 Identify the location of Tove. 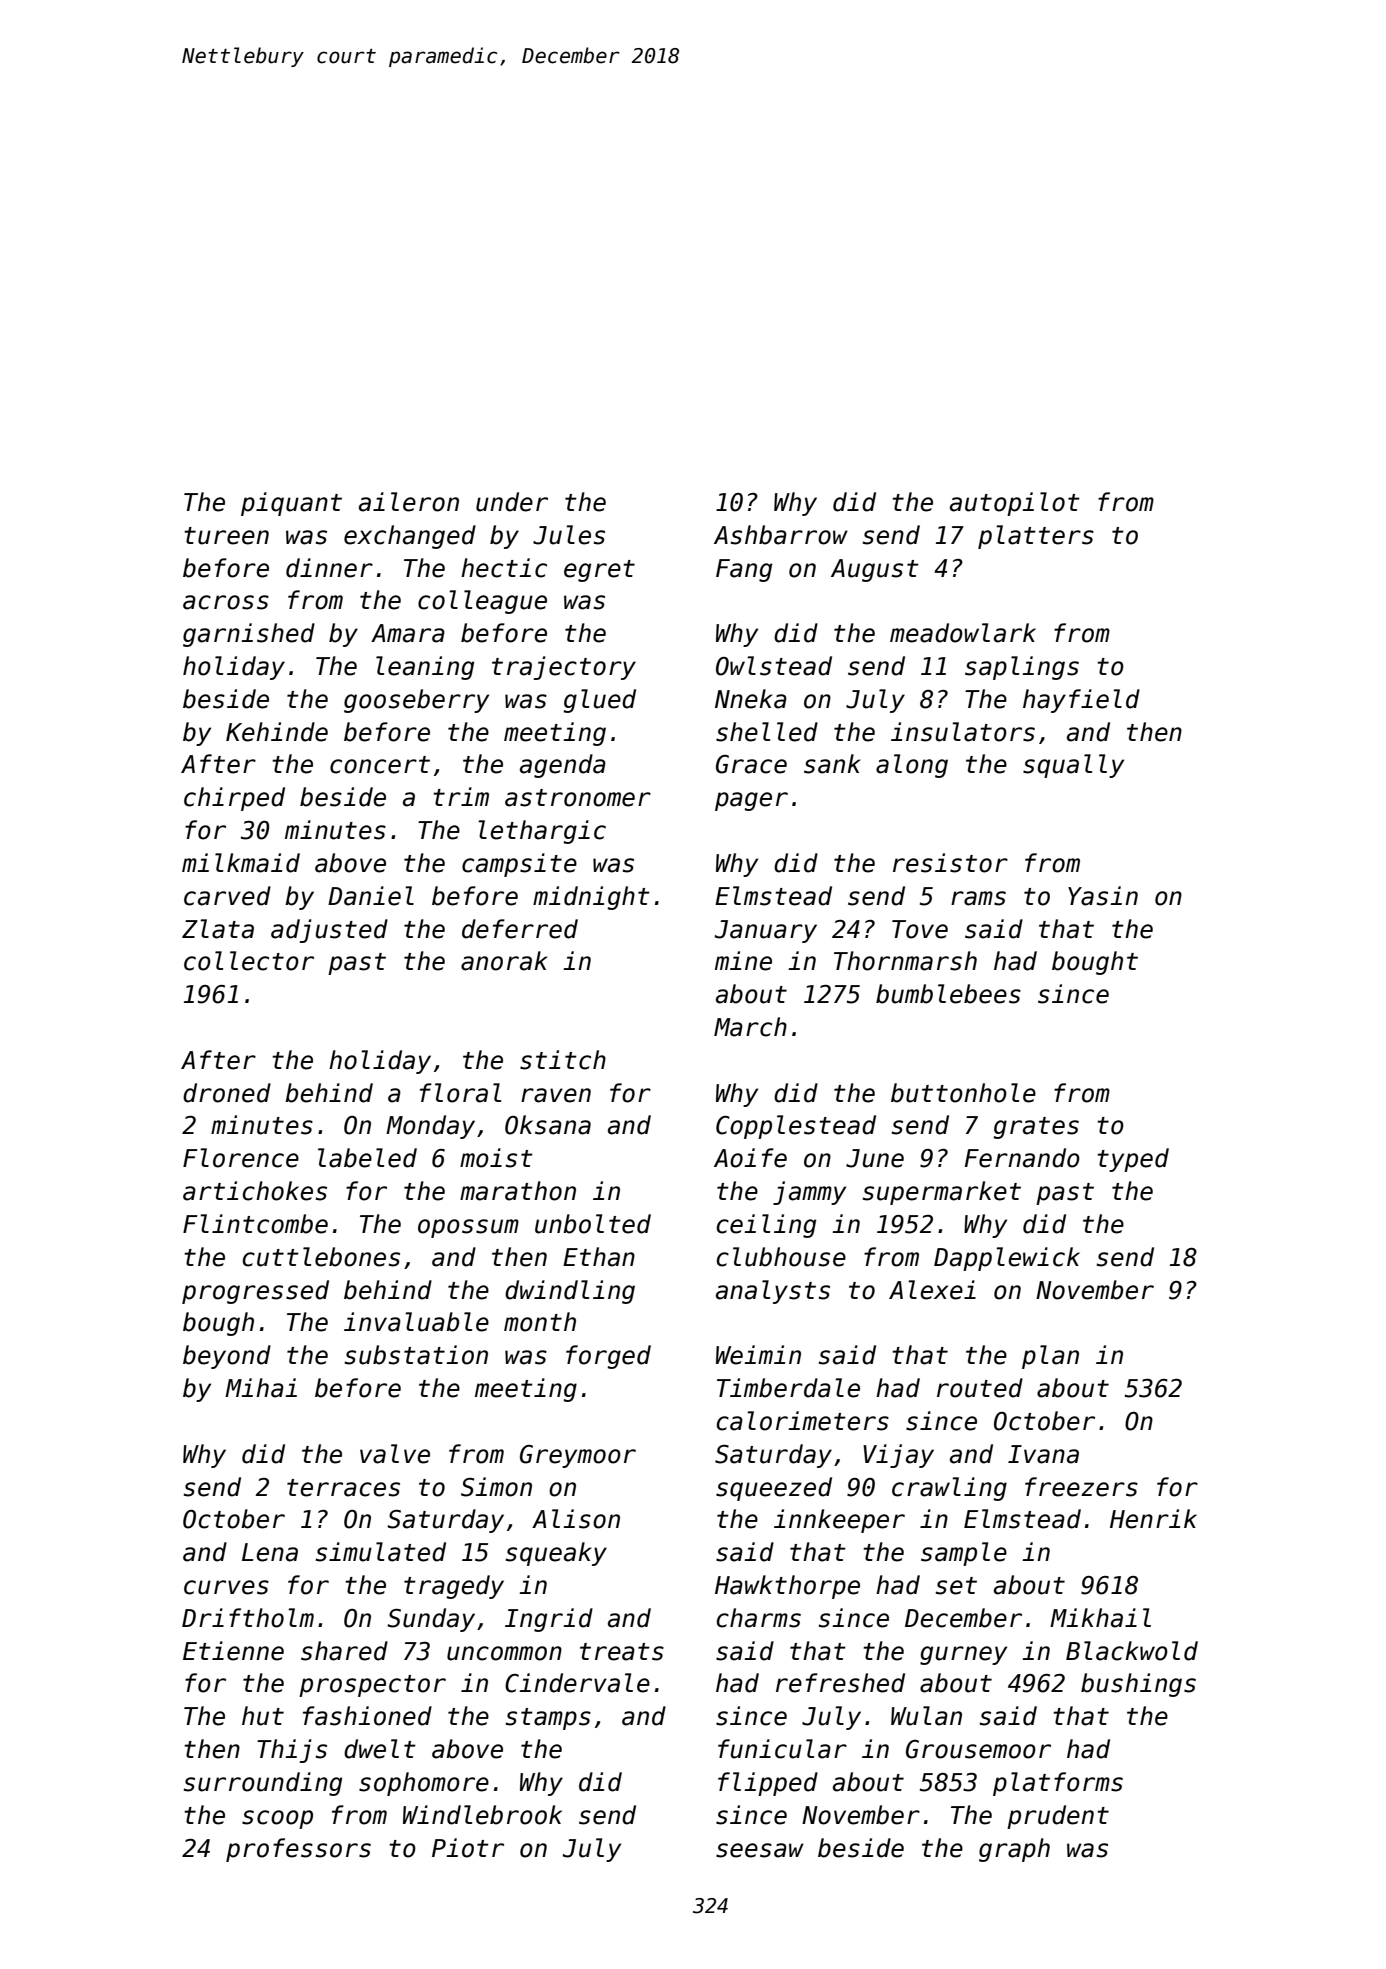
(920, 929).
